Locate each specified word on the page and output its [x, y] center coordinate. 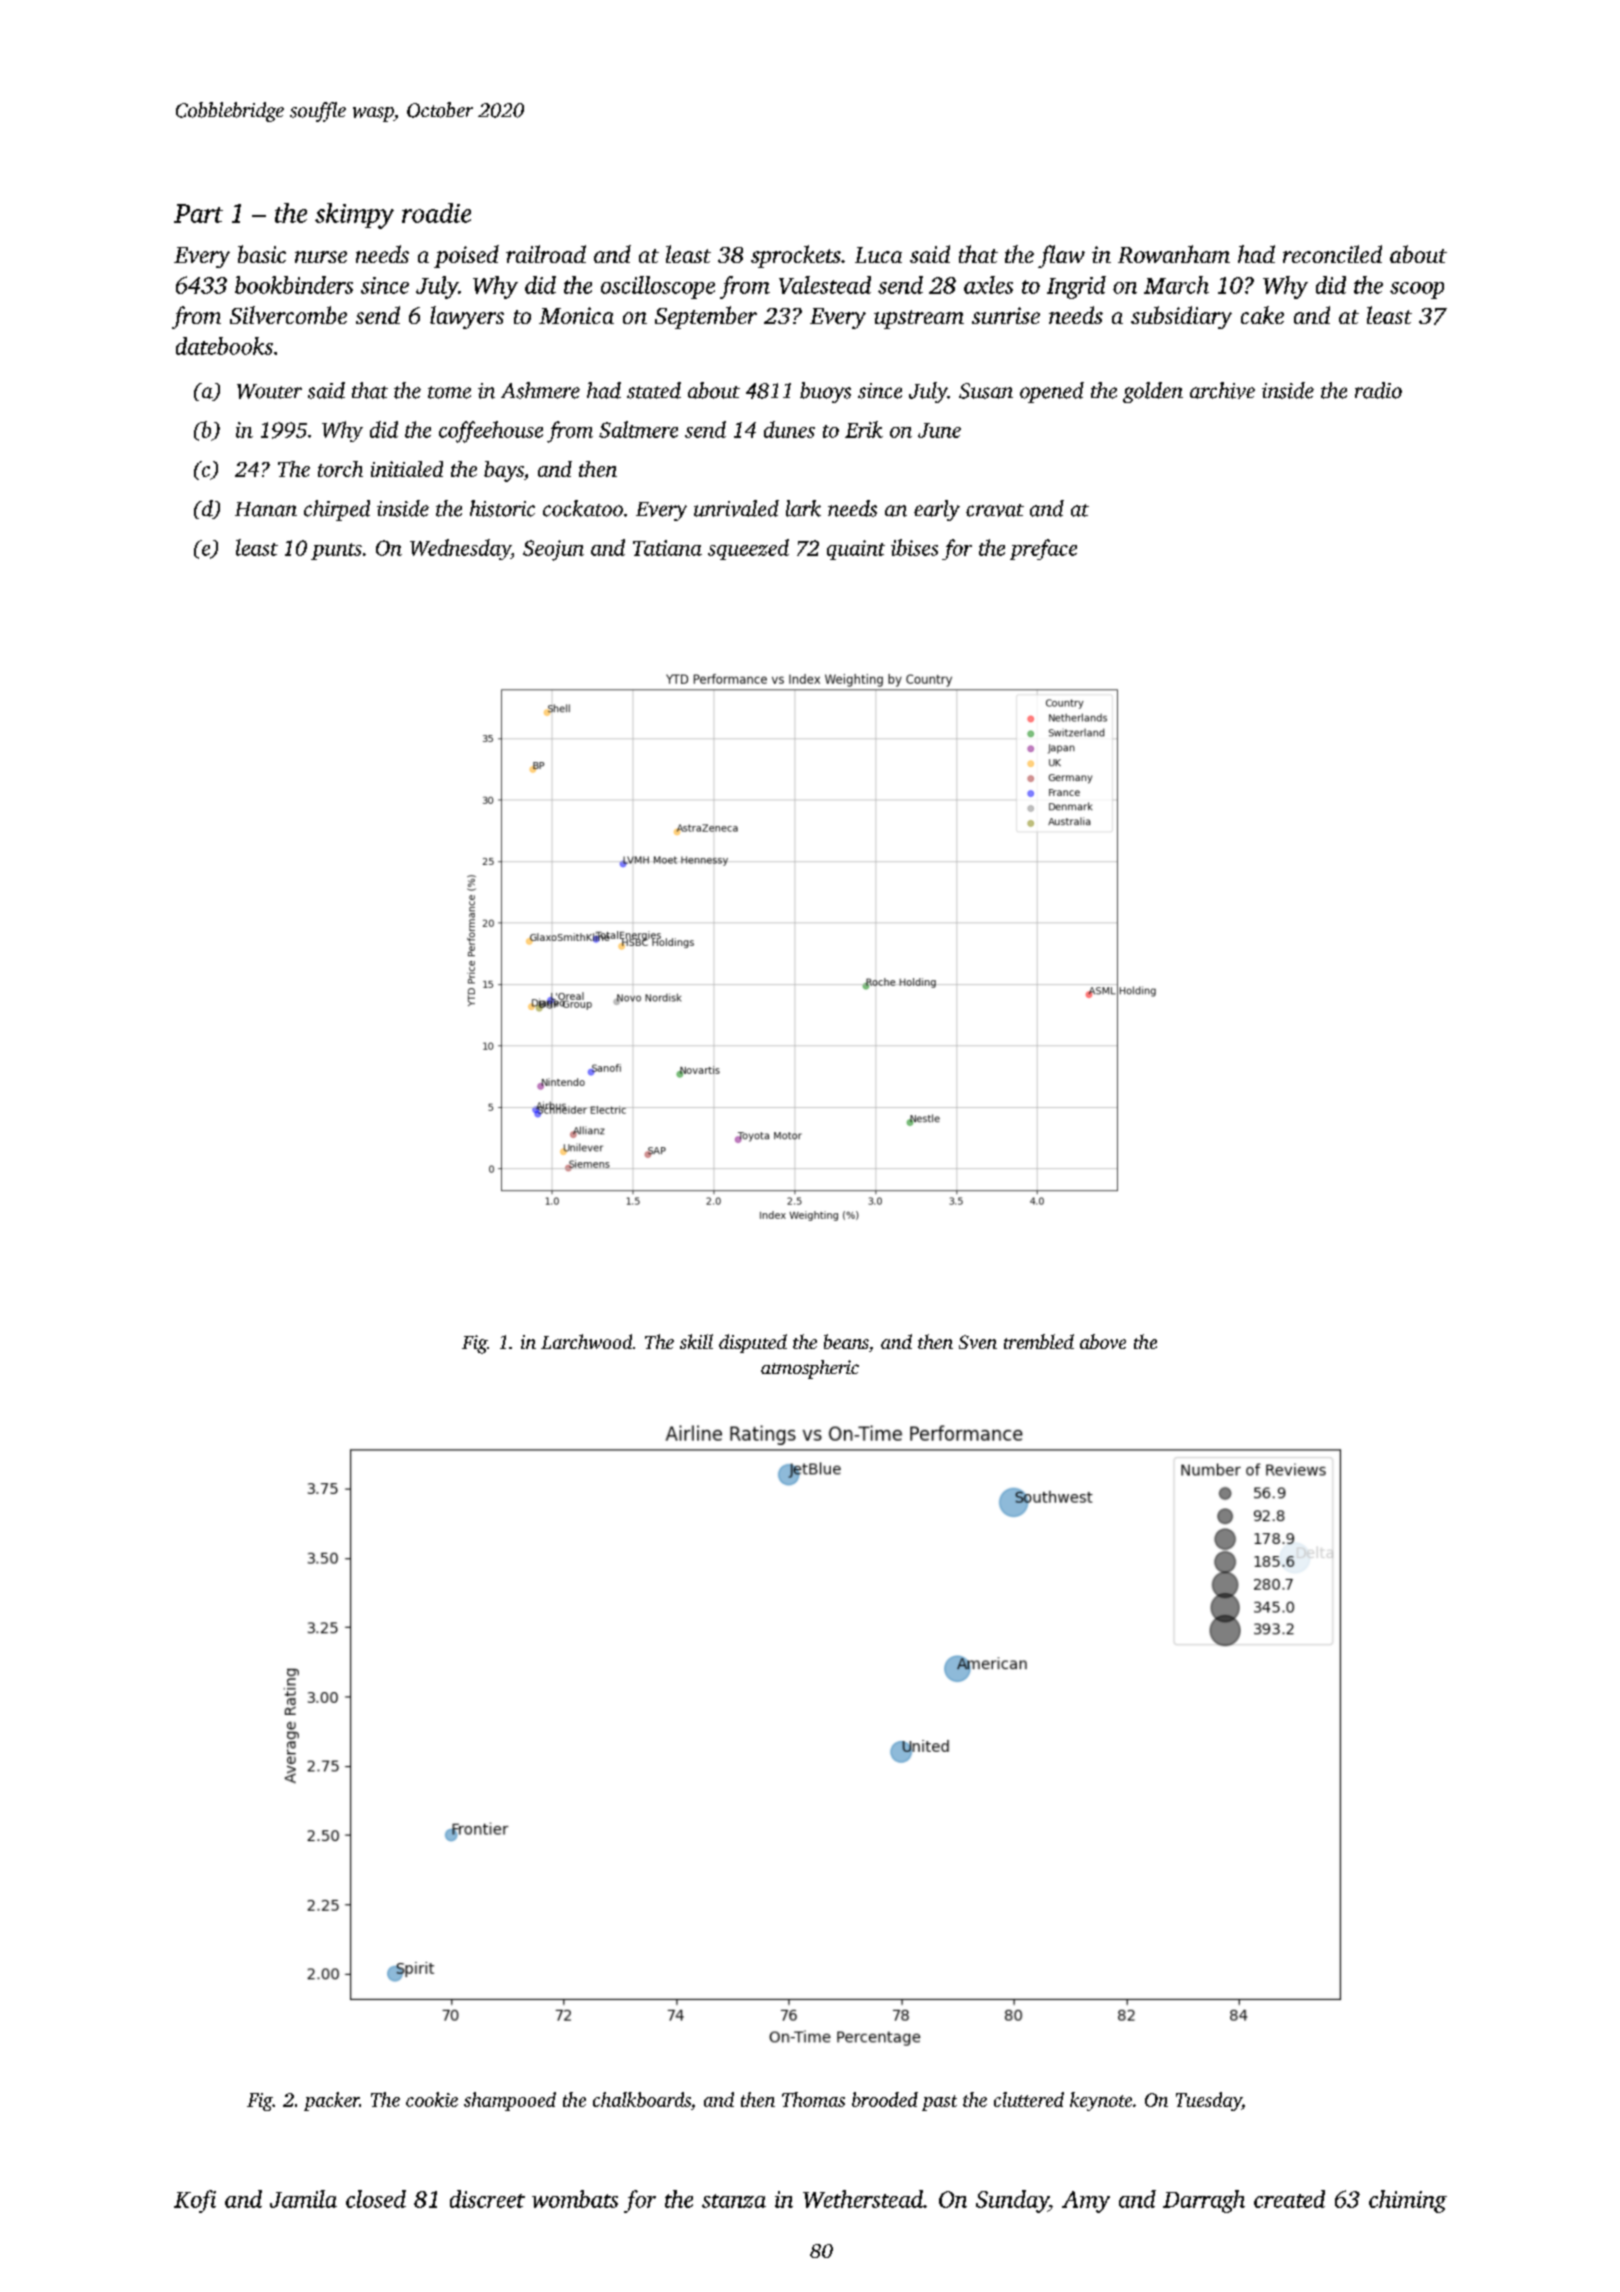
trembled [1039, 1341]
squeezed [748, 549]
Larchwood [586, 1341]
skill [696, 1341]
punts [336, 551]
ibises [914, 547]
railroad [546, 254]
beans [846, 1341]
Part [198, 213]
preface [1043, 549]
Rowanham [1174, 254]
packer [332, 2101]
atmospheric [810, 1369]
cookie [432, 2099]
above [1103, 1341]
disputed [753, 1343]
